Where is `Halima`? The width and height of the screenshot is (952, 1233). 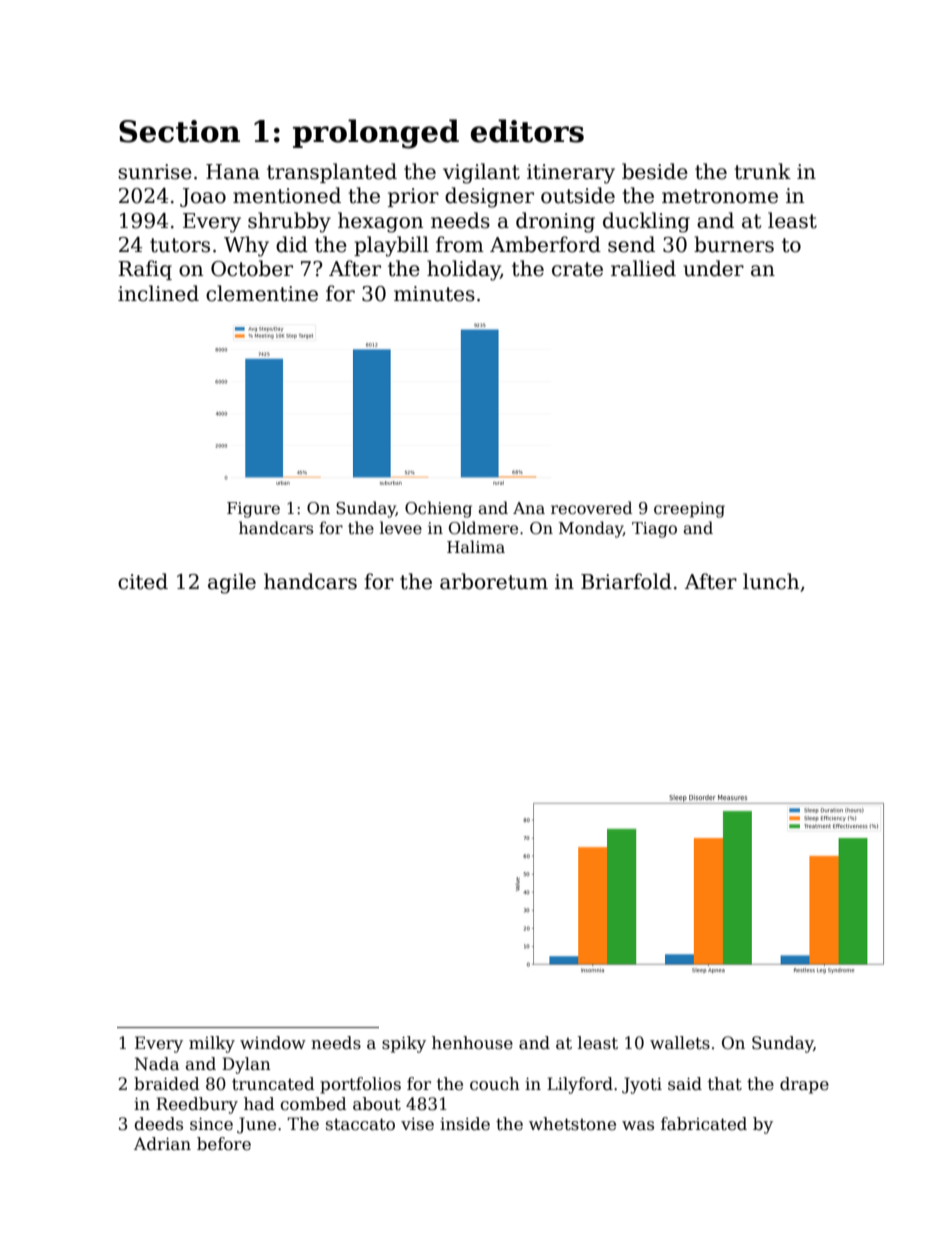 Halima is located at coordinates (476, 547).
